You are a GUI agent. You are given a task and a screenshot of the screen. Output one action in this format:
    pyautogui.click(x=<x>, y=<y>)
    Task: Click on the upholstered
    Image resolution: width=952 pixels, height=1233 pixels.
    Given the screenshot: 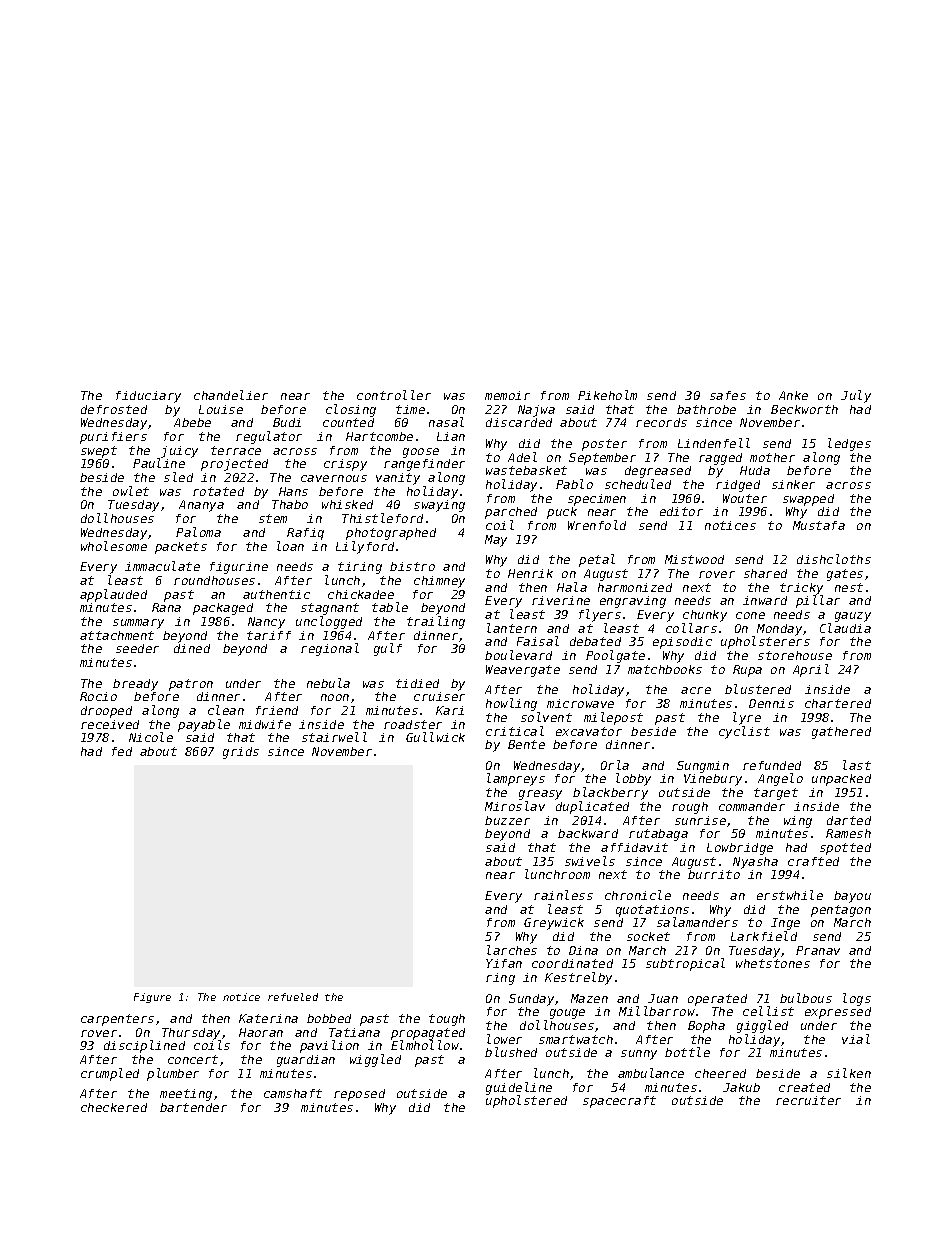 What is the action you would take?
    pyautogui.click(x=526, y=1102)
